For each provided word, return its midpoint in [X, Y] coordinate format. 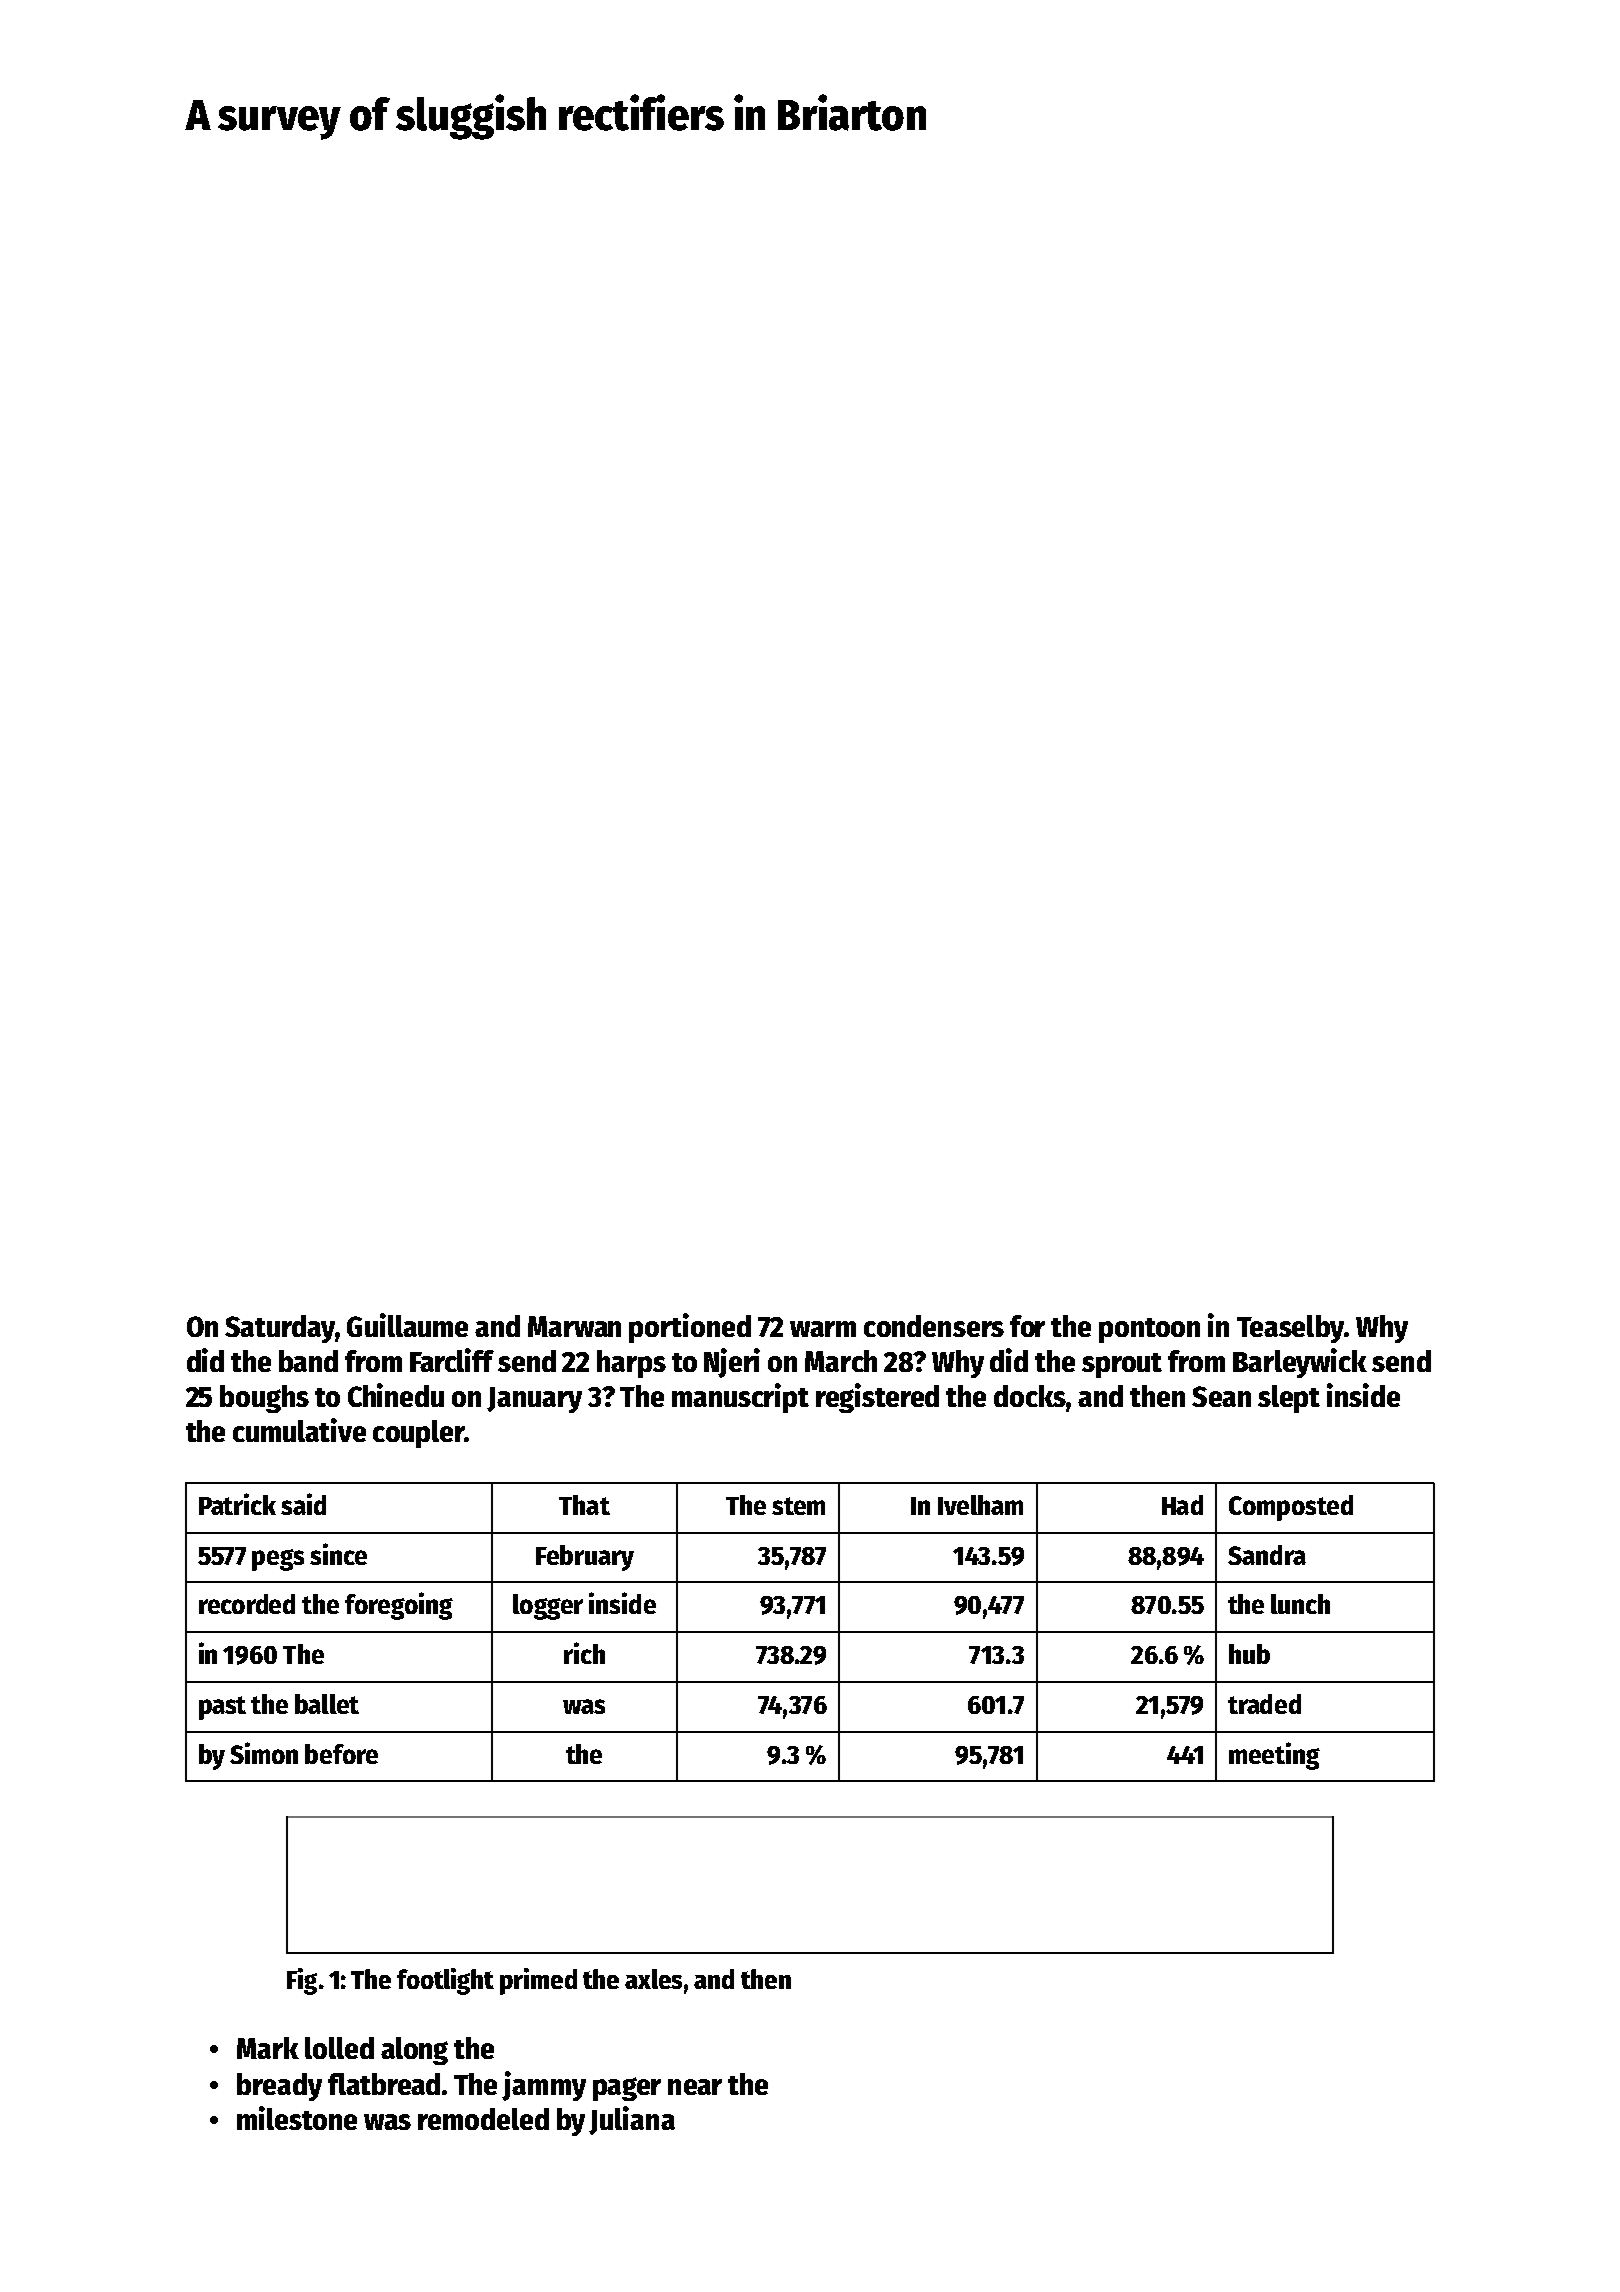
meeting [1274, 1756]
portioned [690, 1328]
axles [653, 1979]
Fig [302, 1981]
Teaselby [1290, 1329]
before [341, 1754]
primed [538, 1981]
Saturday [280, 1329]
